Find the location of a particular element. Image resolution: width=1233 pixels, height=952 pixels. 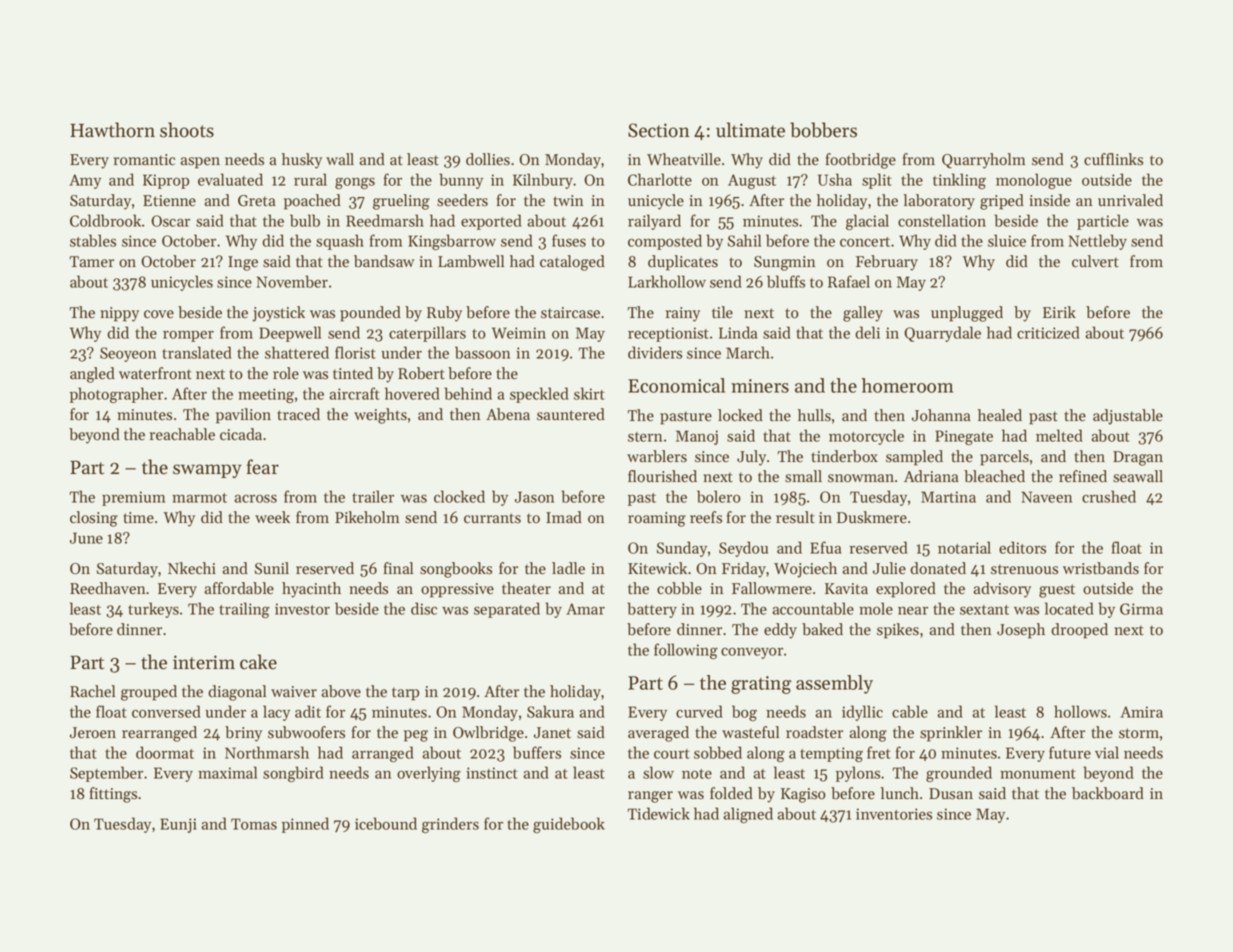

husky is located at coordinates (302, 161).
